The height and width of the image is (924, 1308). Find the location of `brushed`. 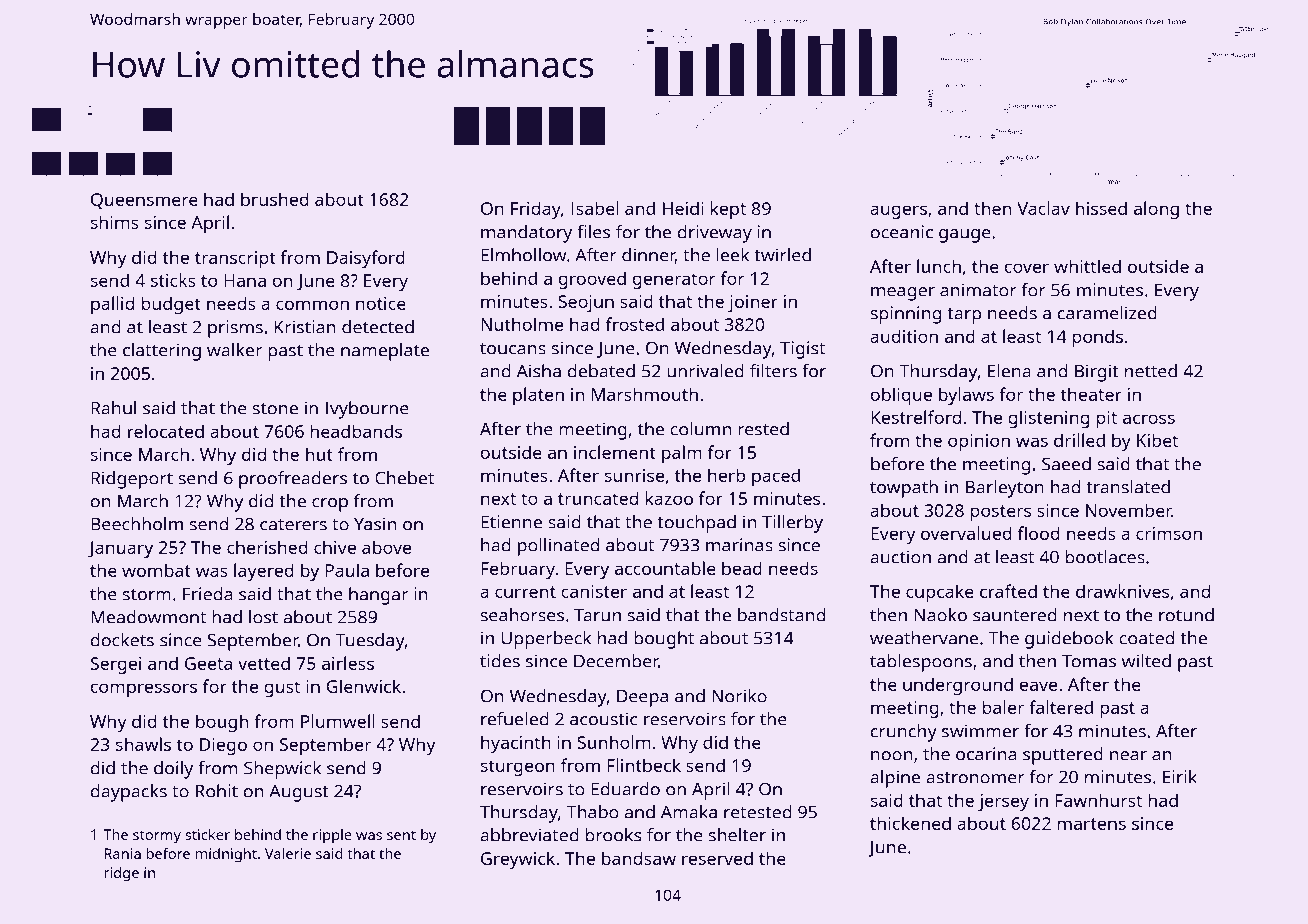

brushed is located at coordinates (275, 199).
